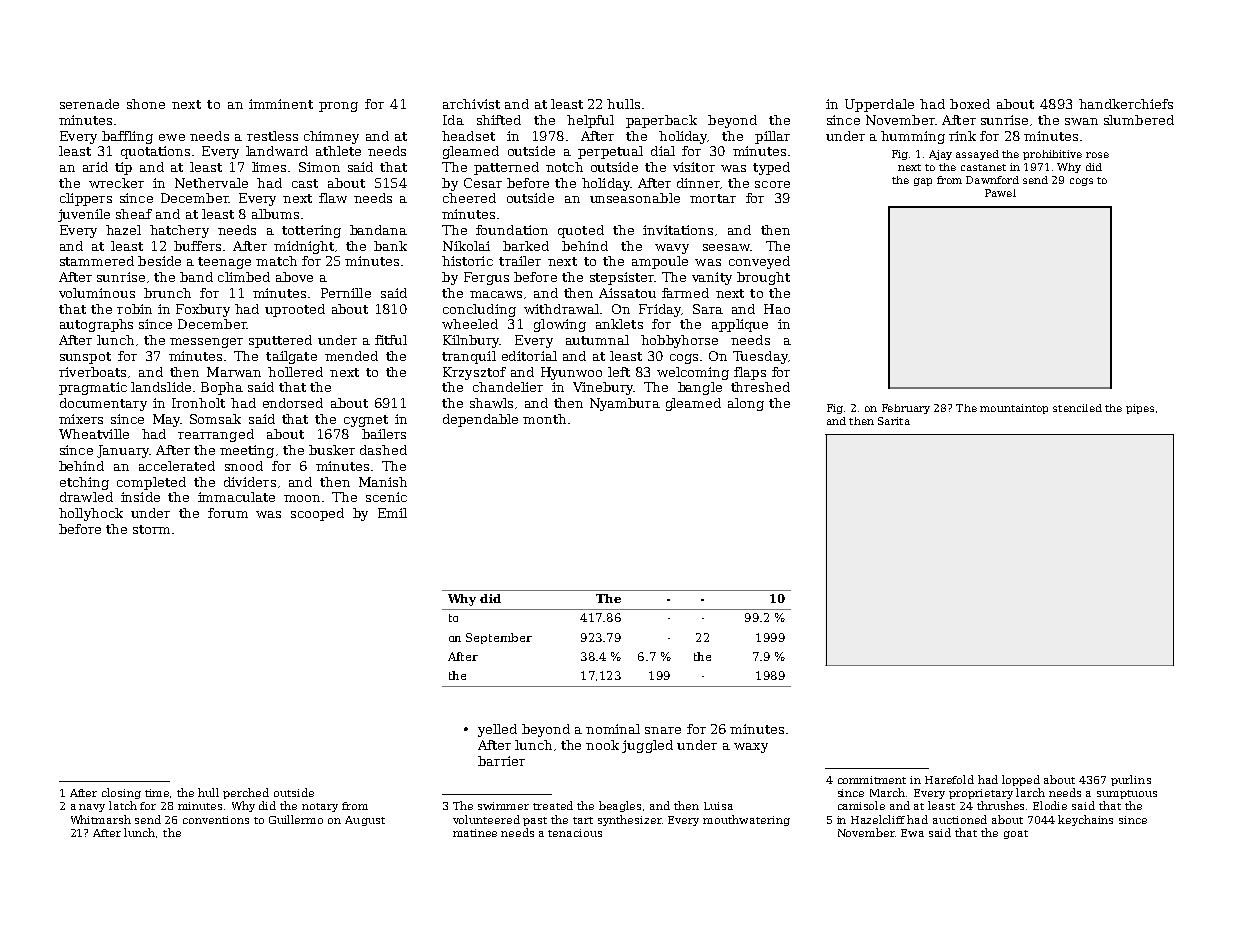  I want to click on synthesizer, so click(630, 820).
